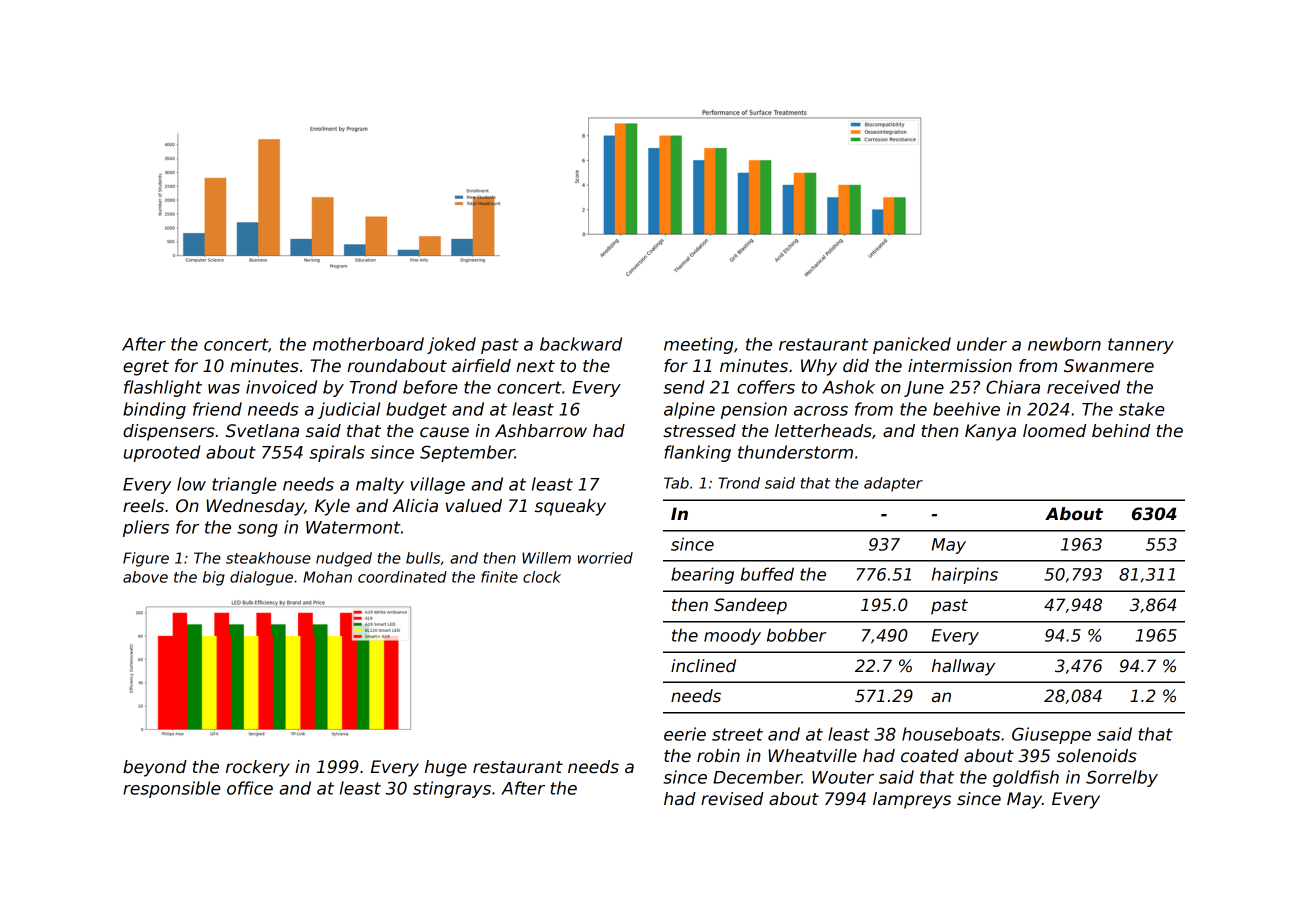 Image resolution: width=1308 pixels, height=924 pixels. Describe the element at coordinates (261, 578) in the image. I see `dialogue` at that location.
